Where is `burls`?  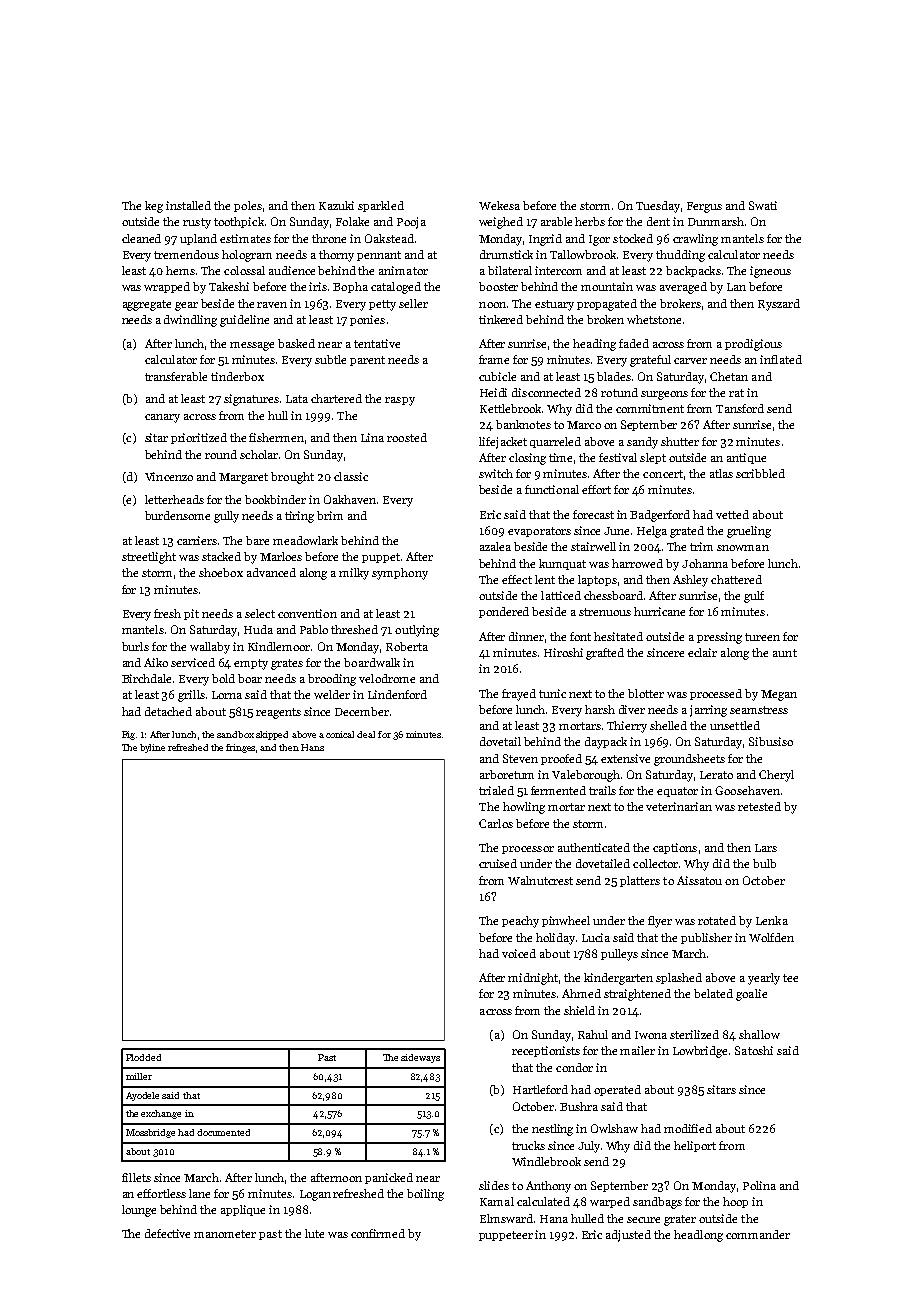
burls is located at coordinates (135, 646).
